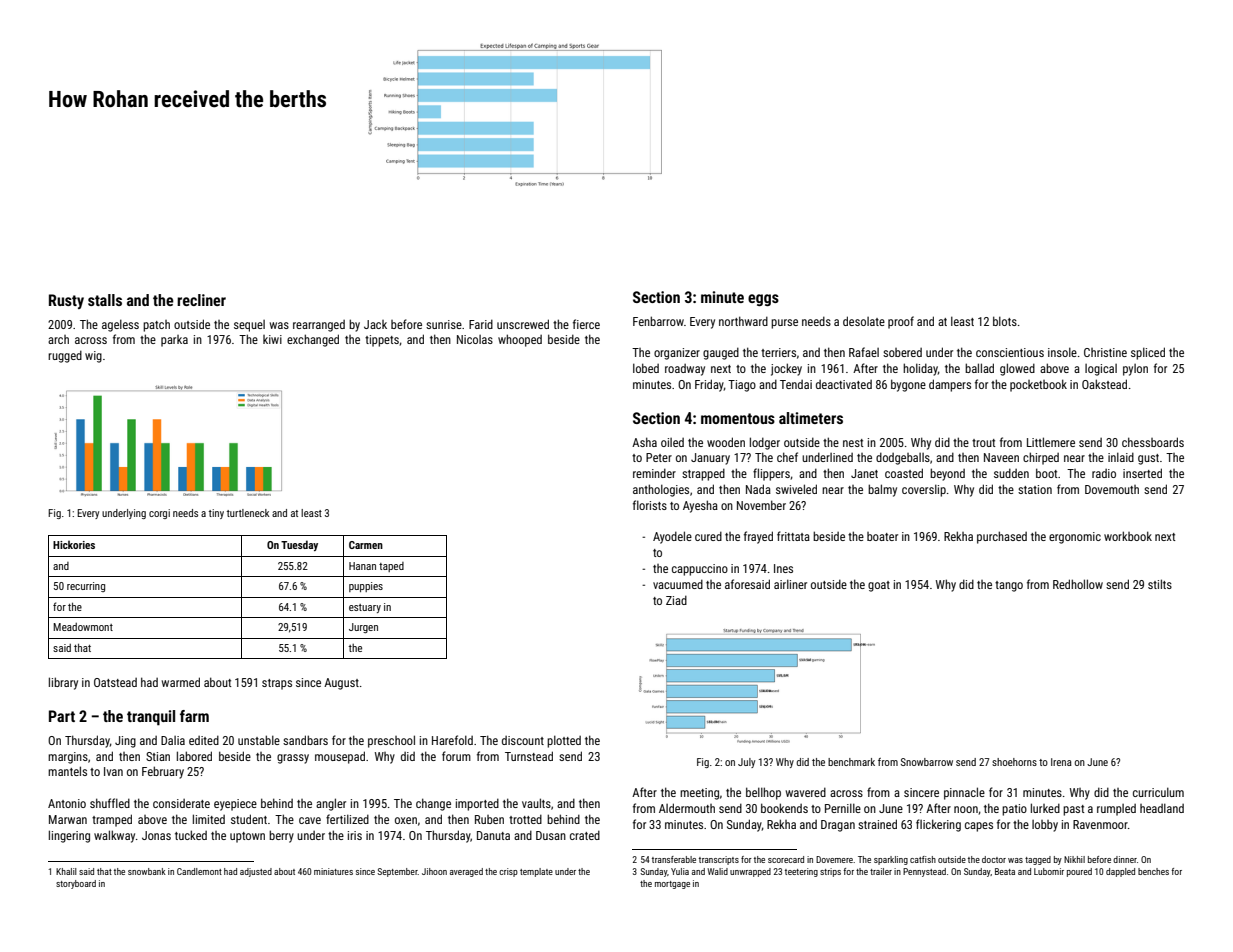  Describe the element at coordinates (924, 490) in the screenshot. I see `coverslip` at that location.
